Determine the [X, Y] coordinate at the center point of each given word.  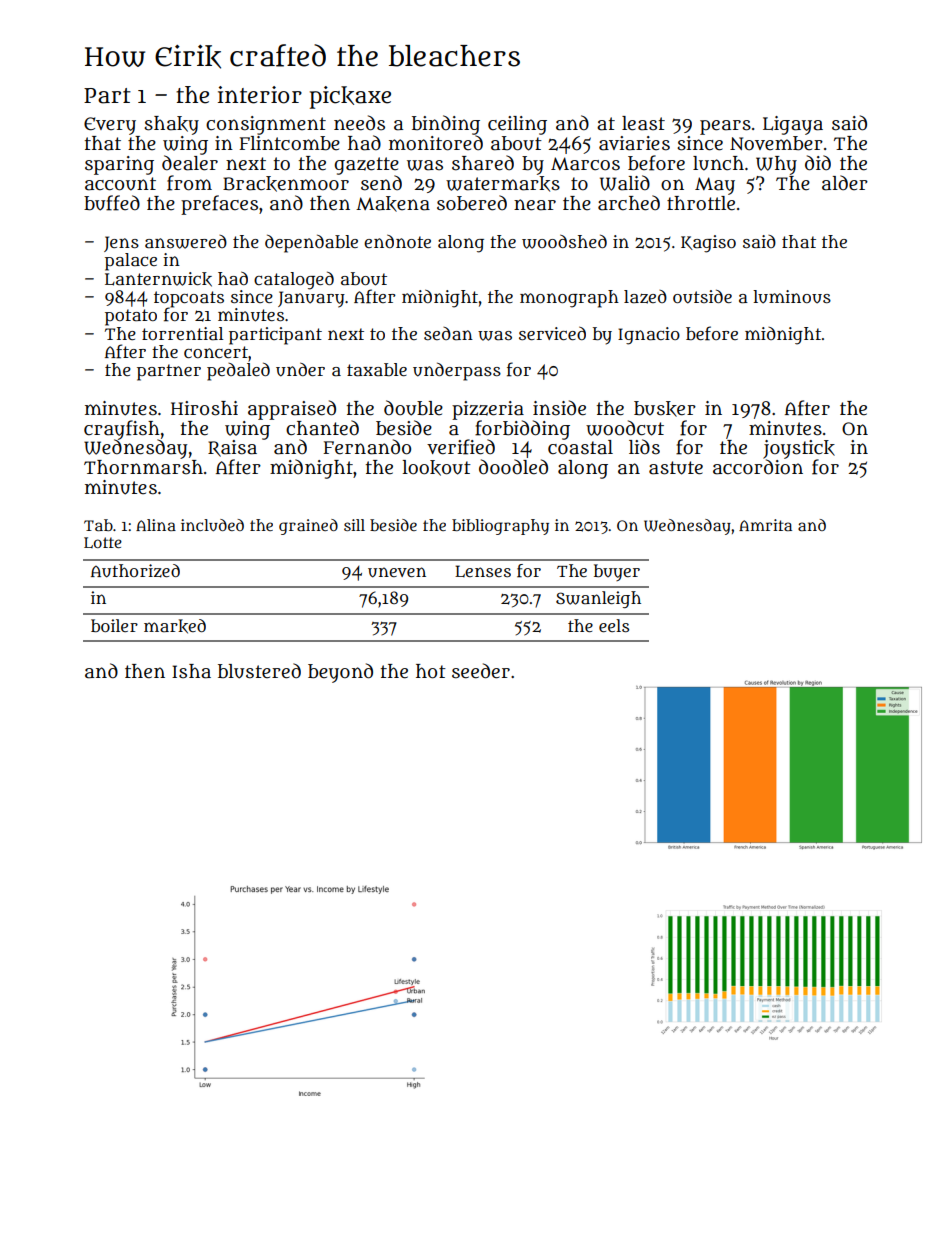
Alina [156, 525]
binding [446, 125]
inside [559, 408]
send [381, 183]
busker [665, 409]
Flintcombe [289, 143]
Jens [121, 244]
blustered [259, 671]
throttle [701, 203]
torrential [183, 334]
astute [676, 468]
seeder [481, 671]
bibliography [500, 527]
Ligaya [793, 125]
